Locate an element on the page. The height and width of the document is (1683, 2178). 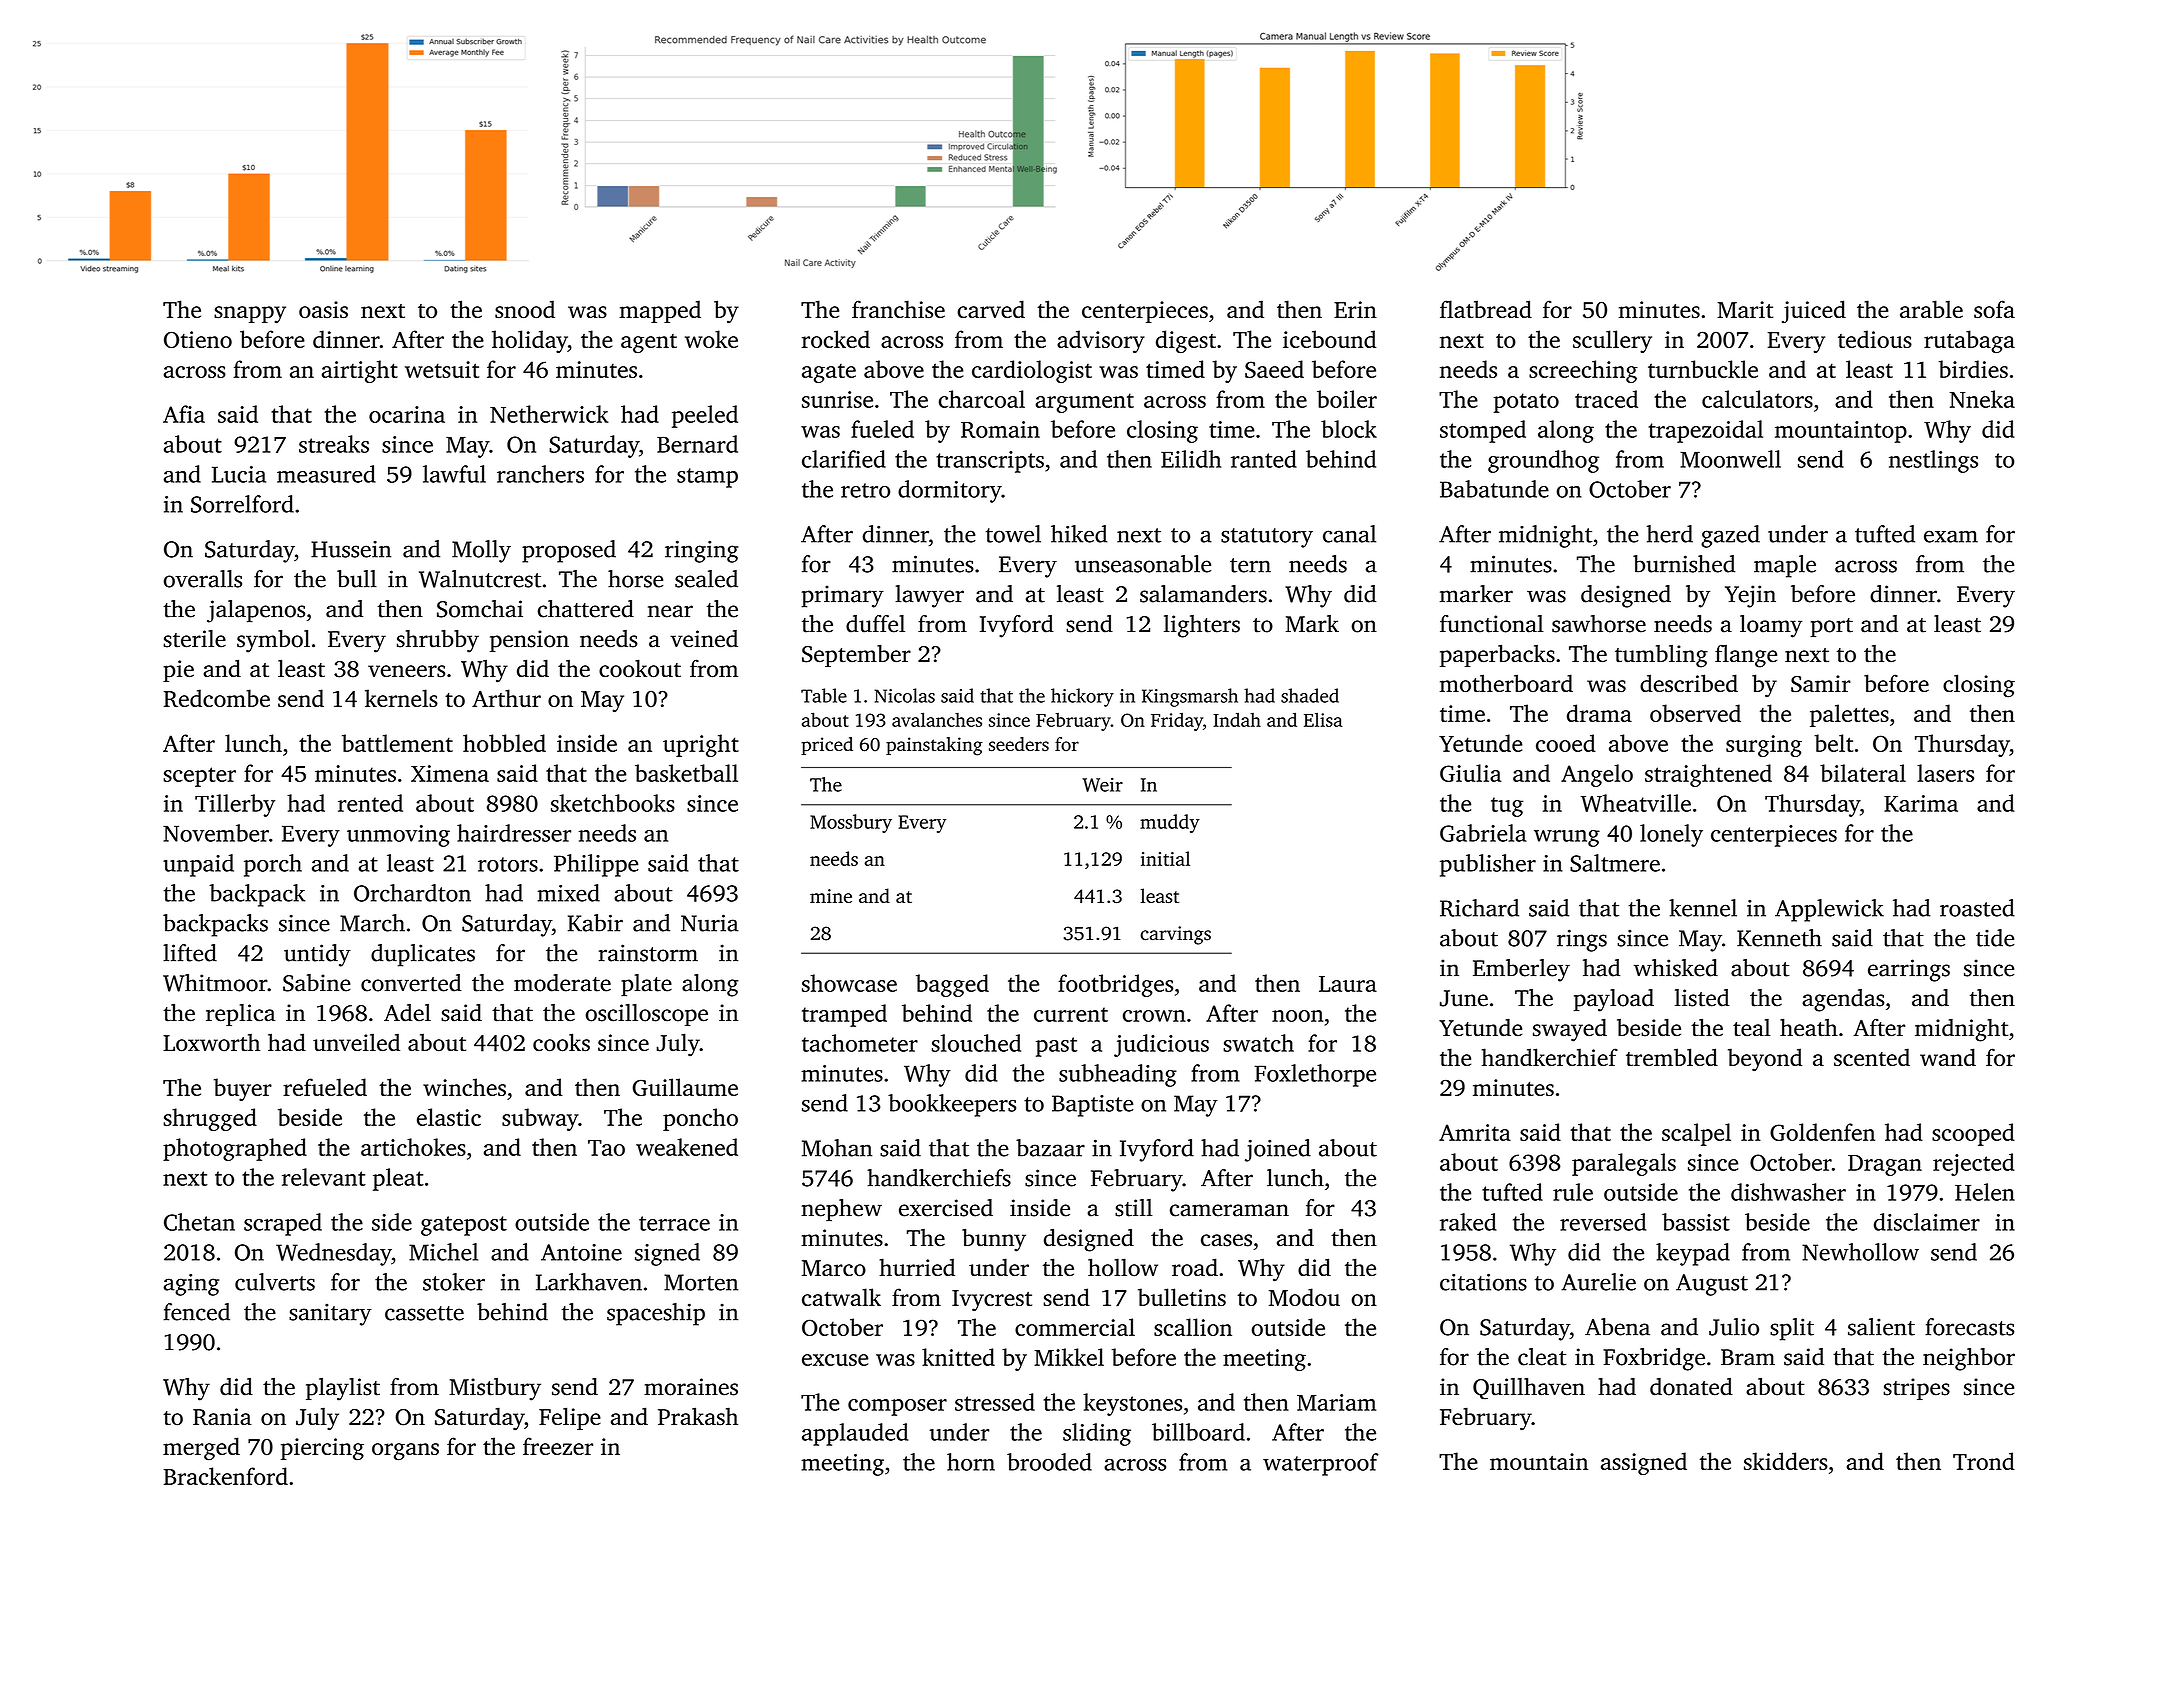
organs is located at coordinates (405, 1452).
